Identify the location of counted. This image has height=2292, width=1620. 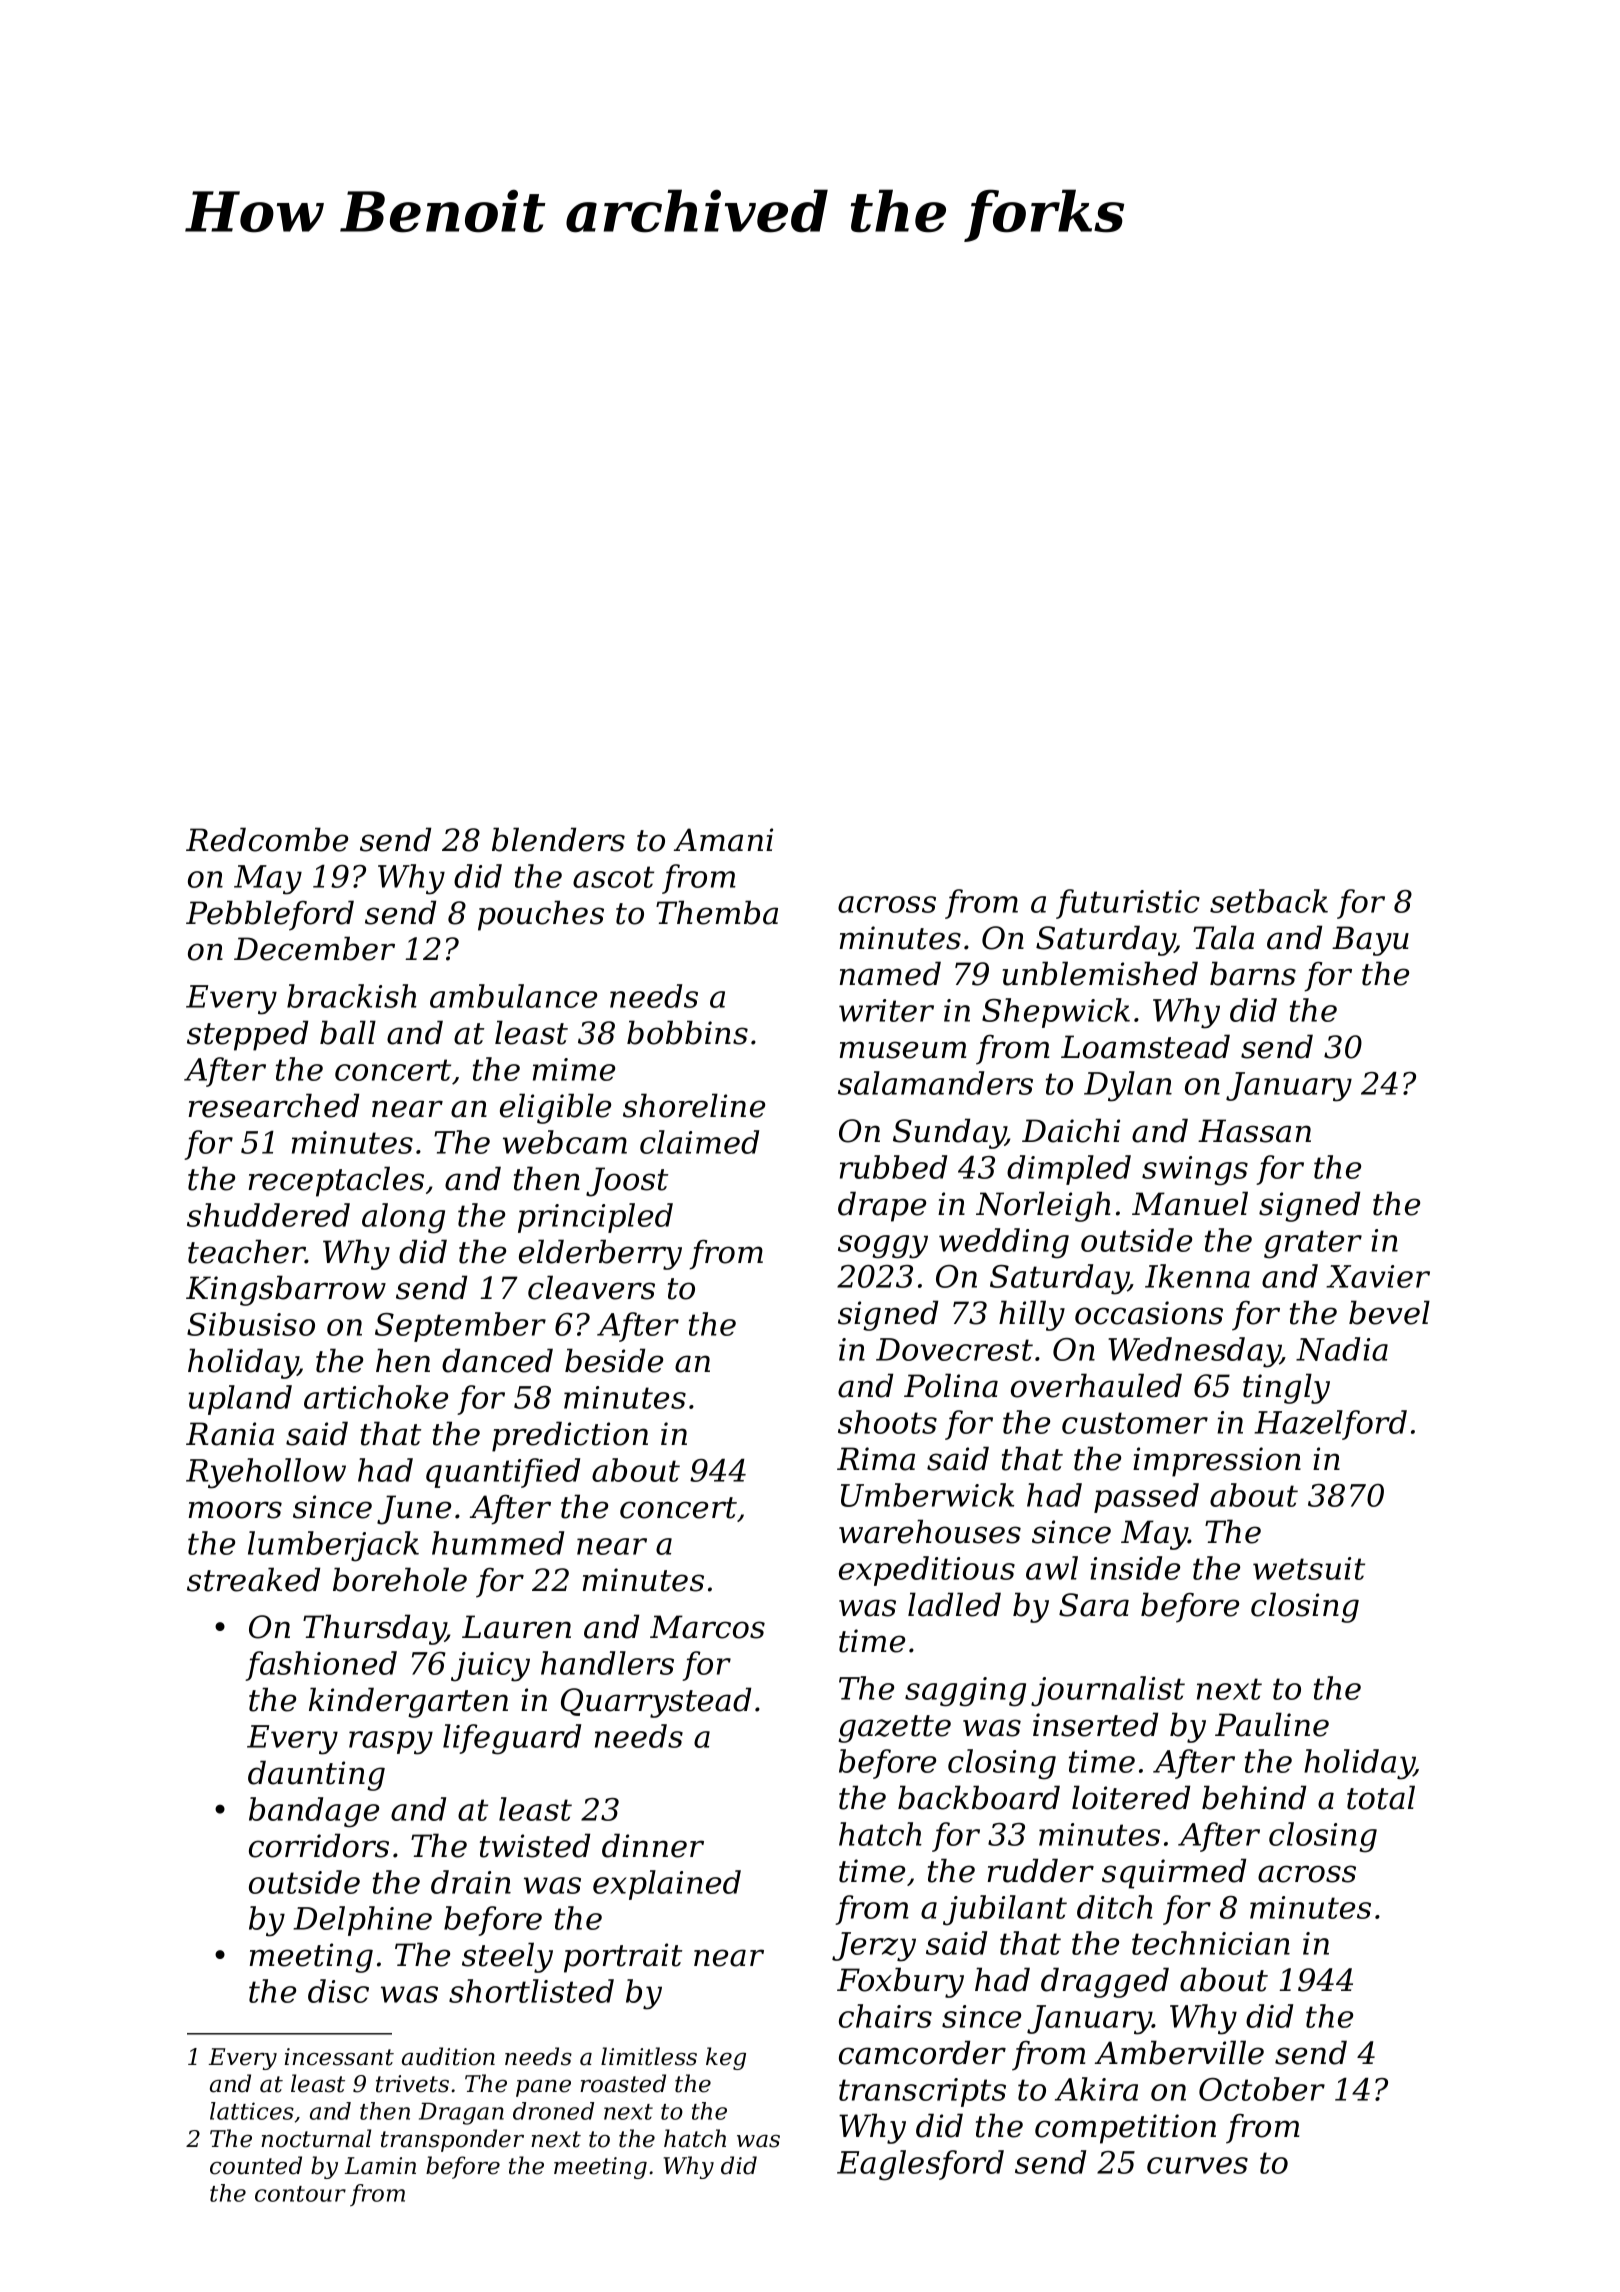
(256, 2165).
